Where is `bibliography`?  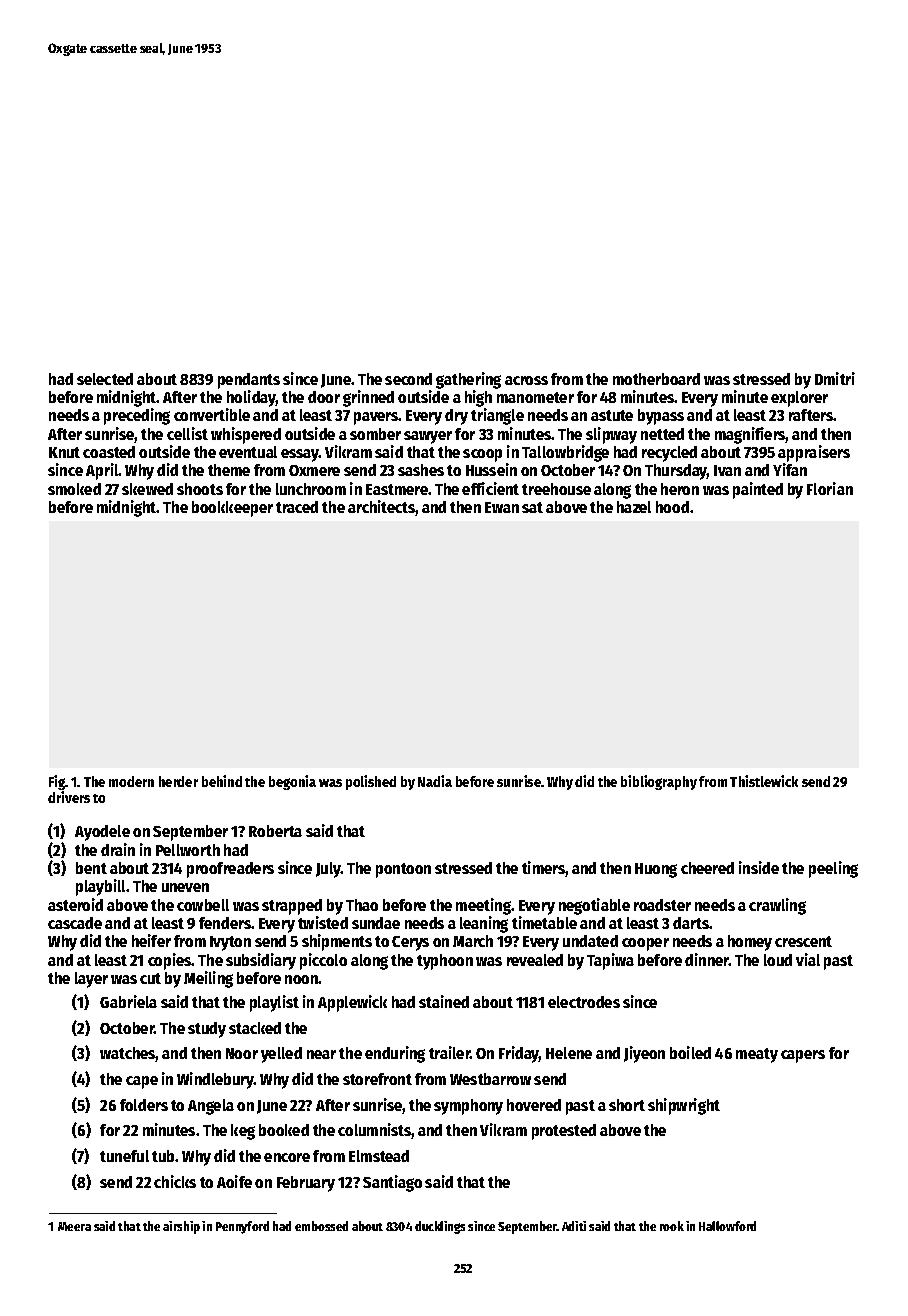 bibliography is located at coordinates (659, 782).
